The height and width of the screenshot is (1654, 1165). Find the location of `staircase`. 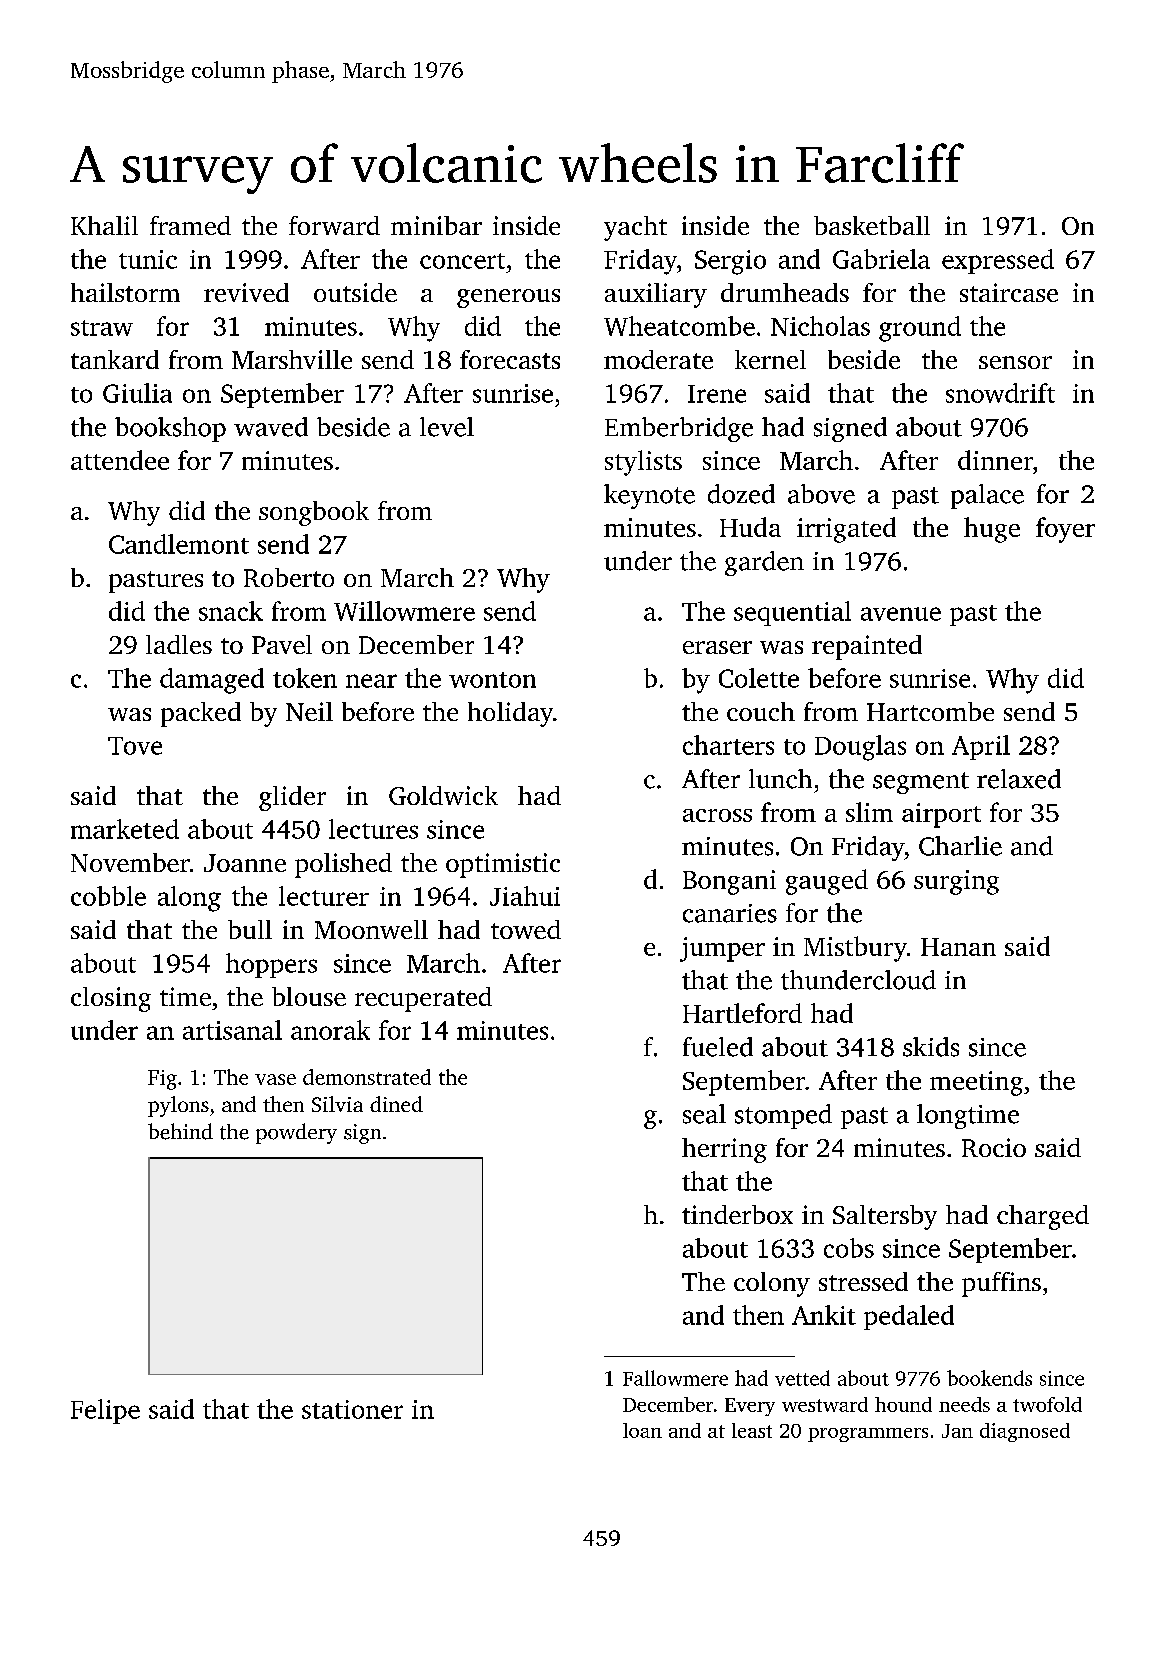

staircase is located at coordinates (1009, 292).
